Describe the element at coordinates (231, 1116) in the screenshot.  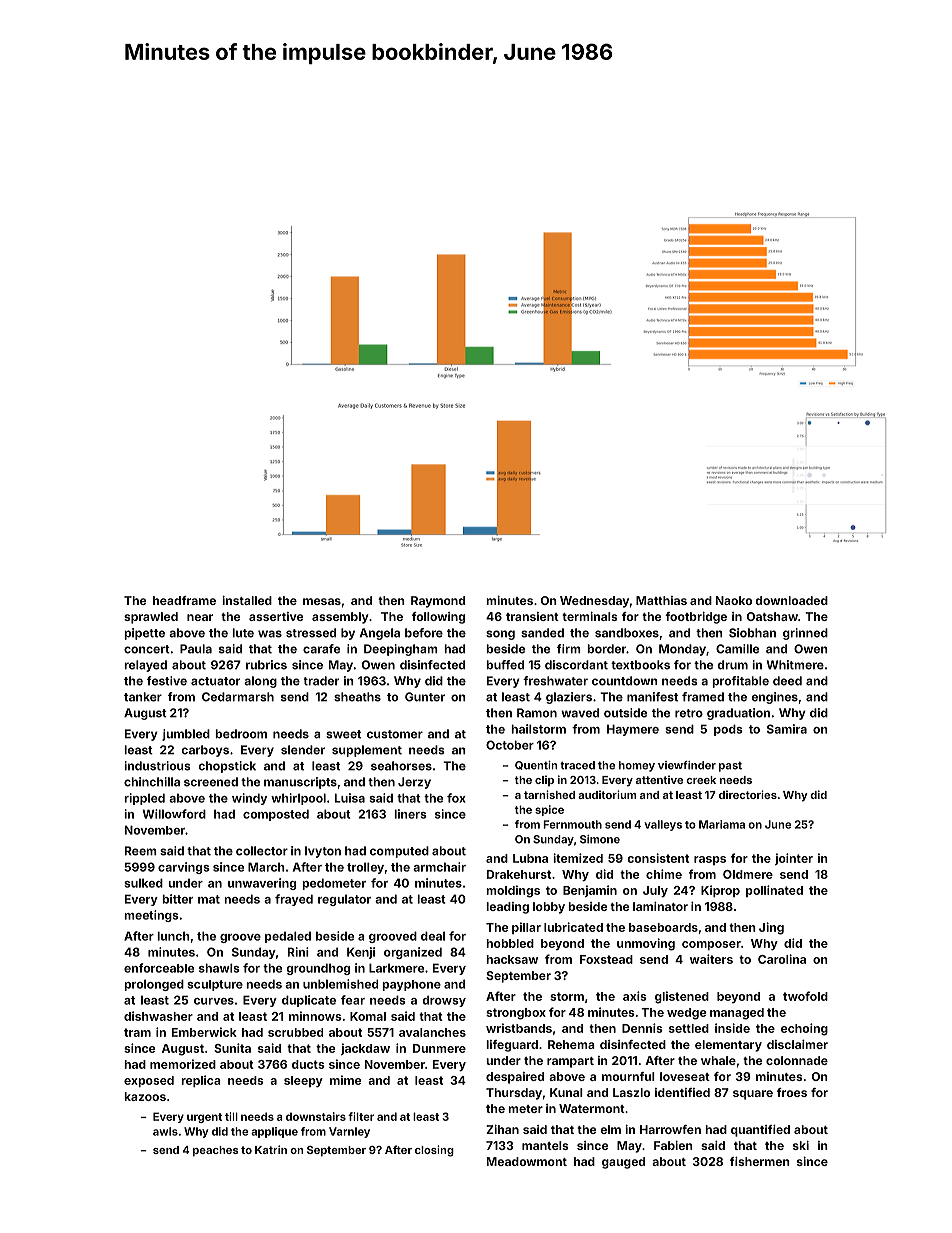
I see `till` at that location.
